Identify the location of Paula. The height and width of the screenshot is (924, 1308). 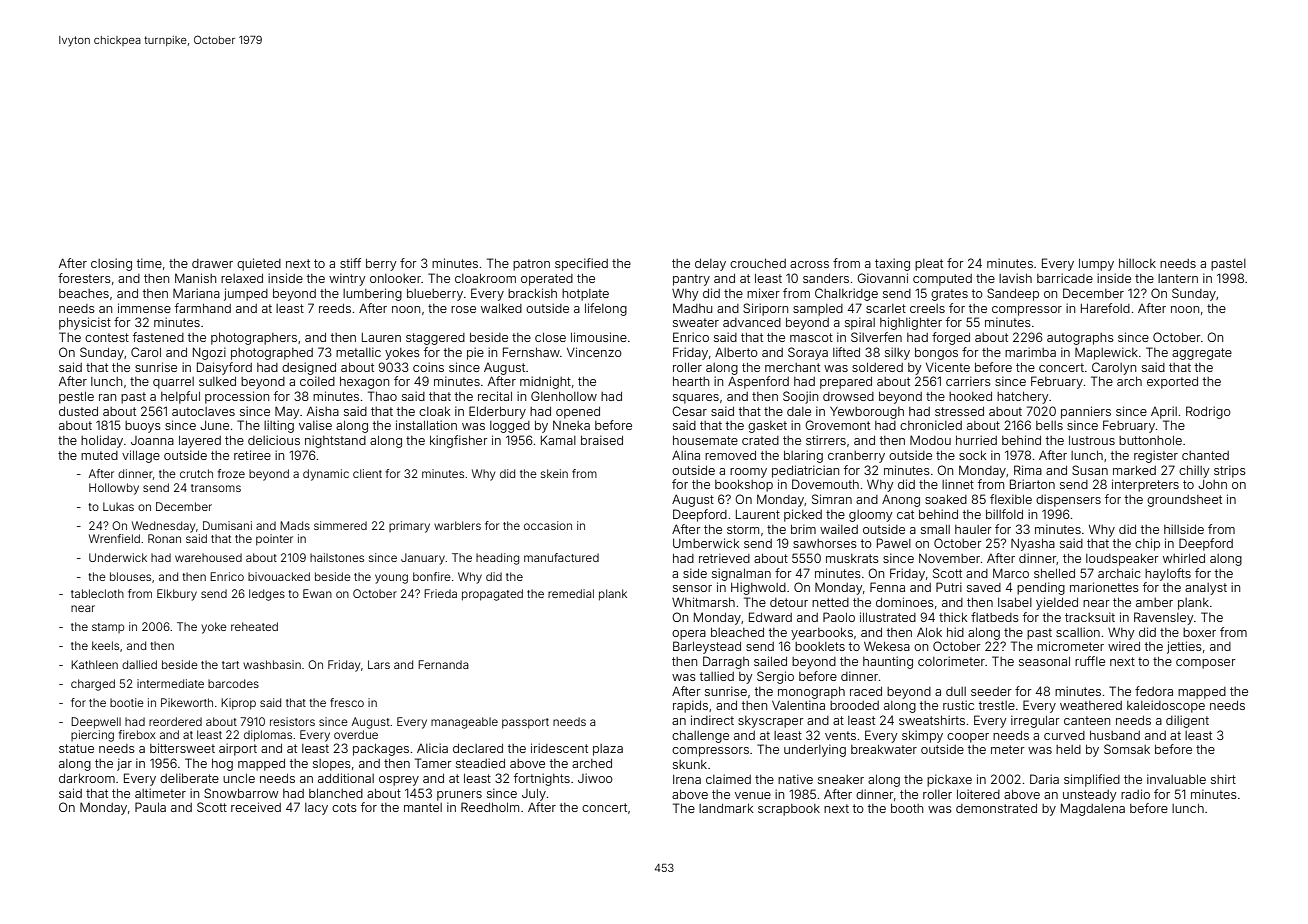
(150, 807).
